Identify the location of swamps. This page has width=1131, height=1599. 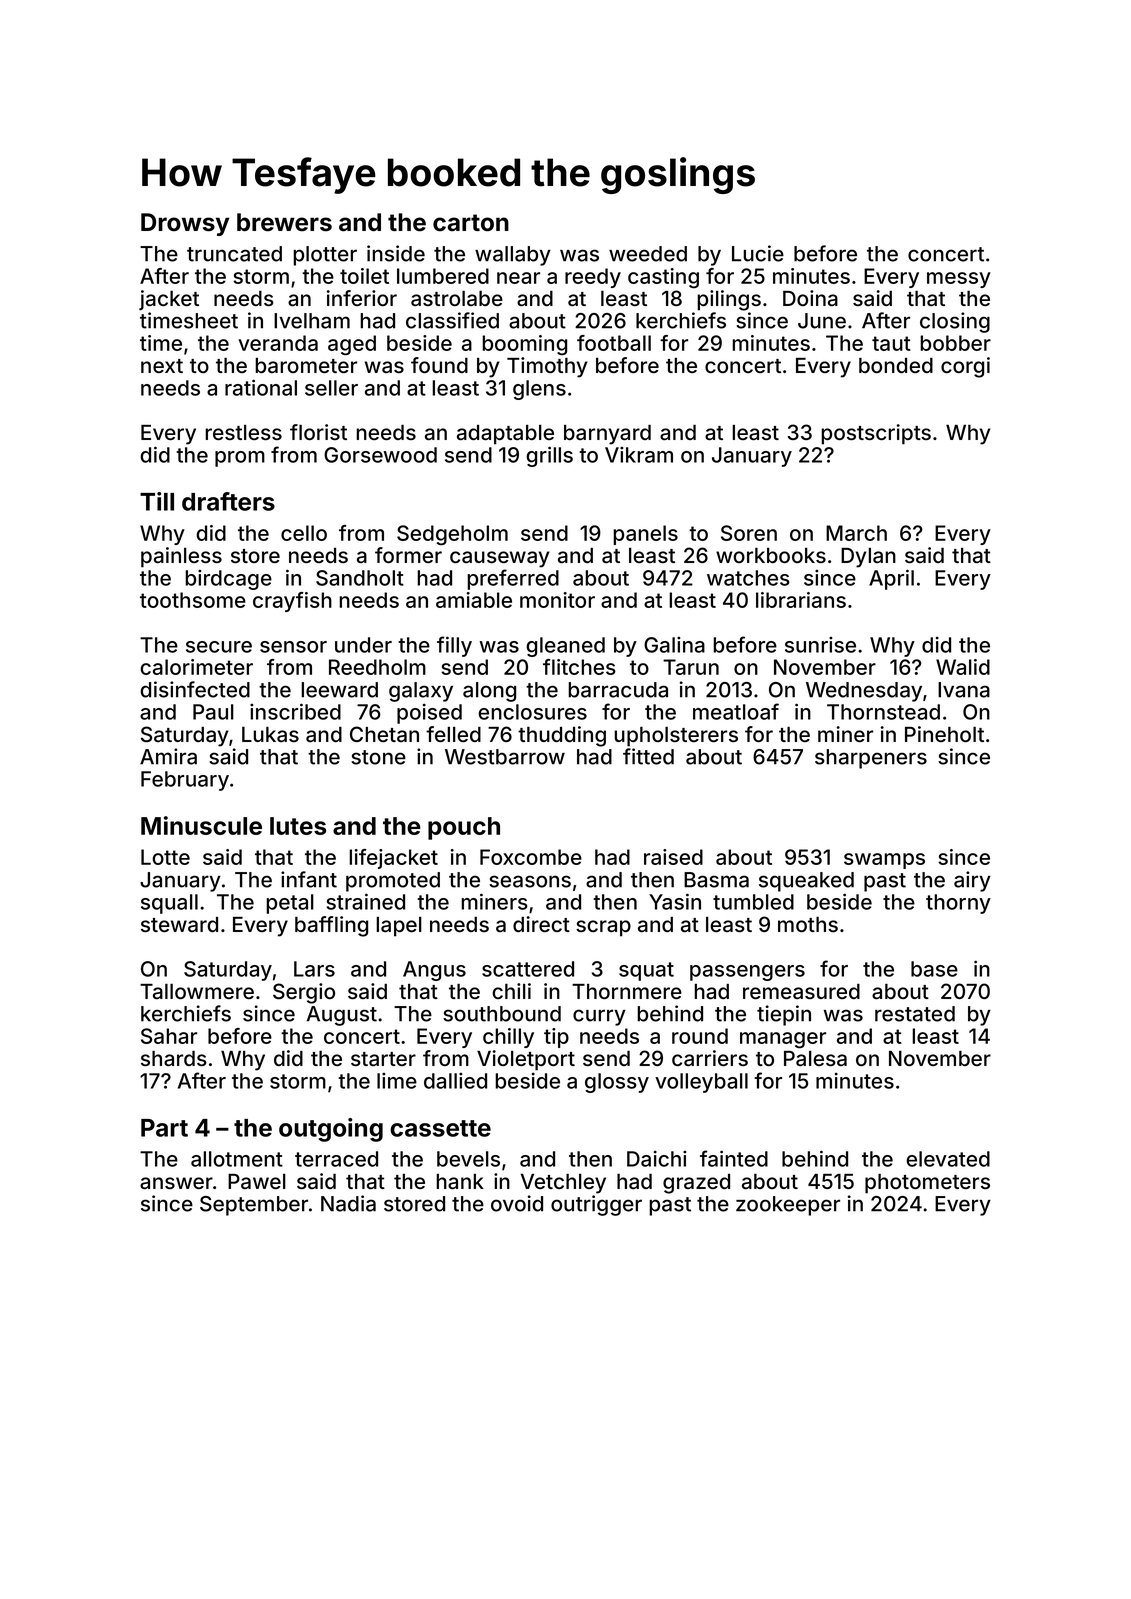
(884, 861).
